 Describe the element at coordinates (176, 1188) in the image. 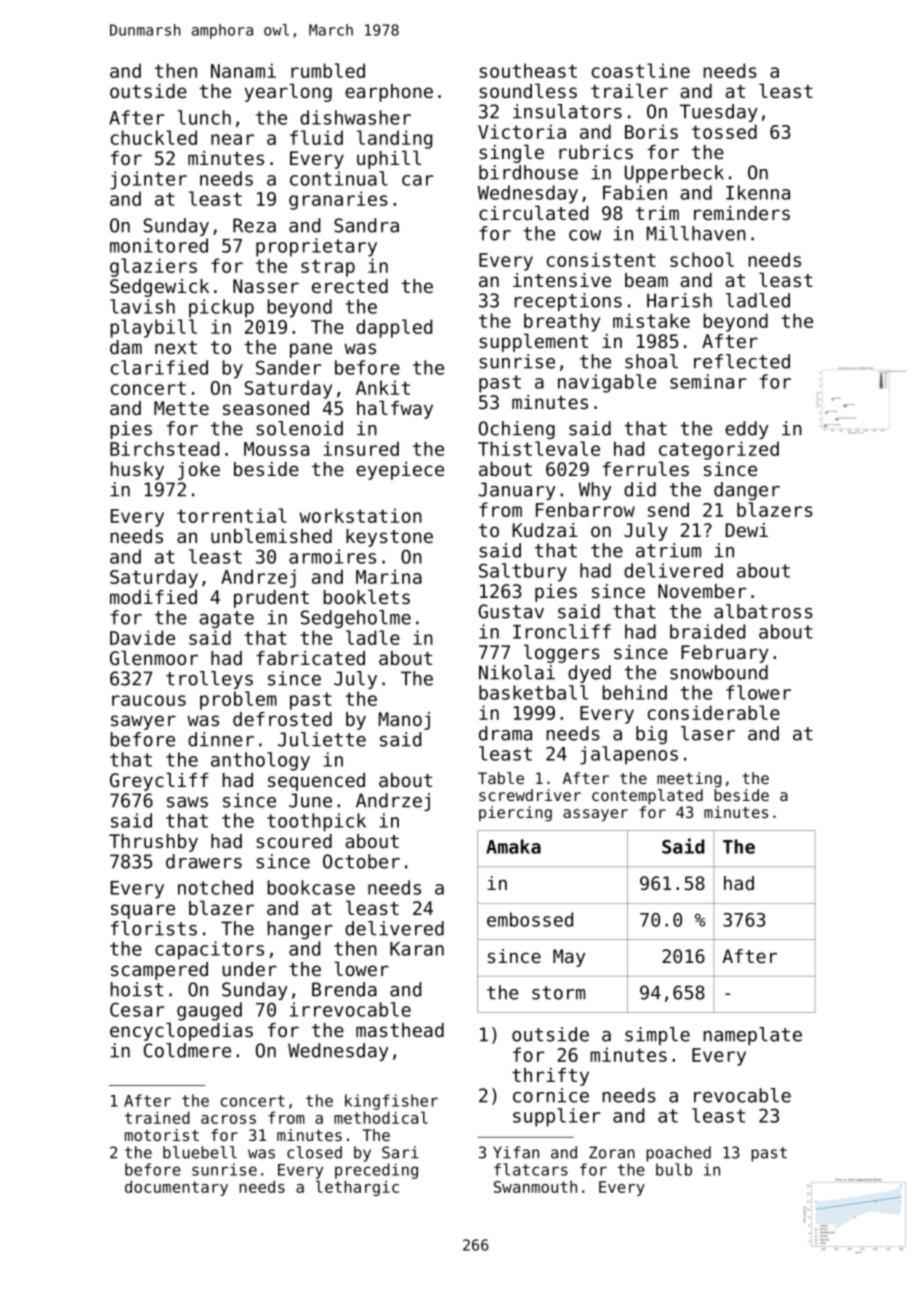

I see `documentary` at that location.
